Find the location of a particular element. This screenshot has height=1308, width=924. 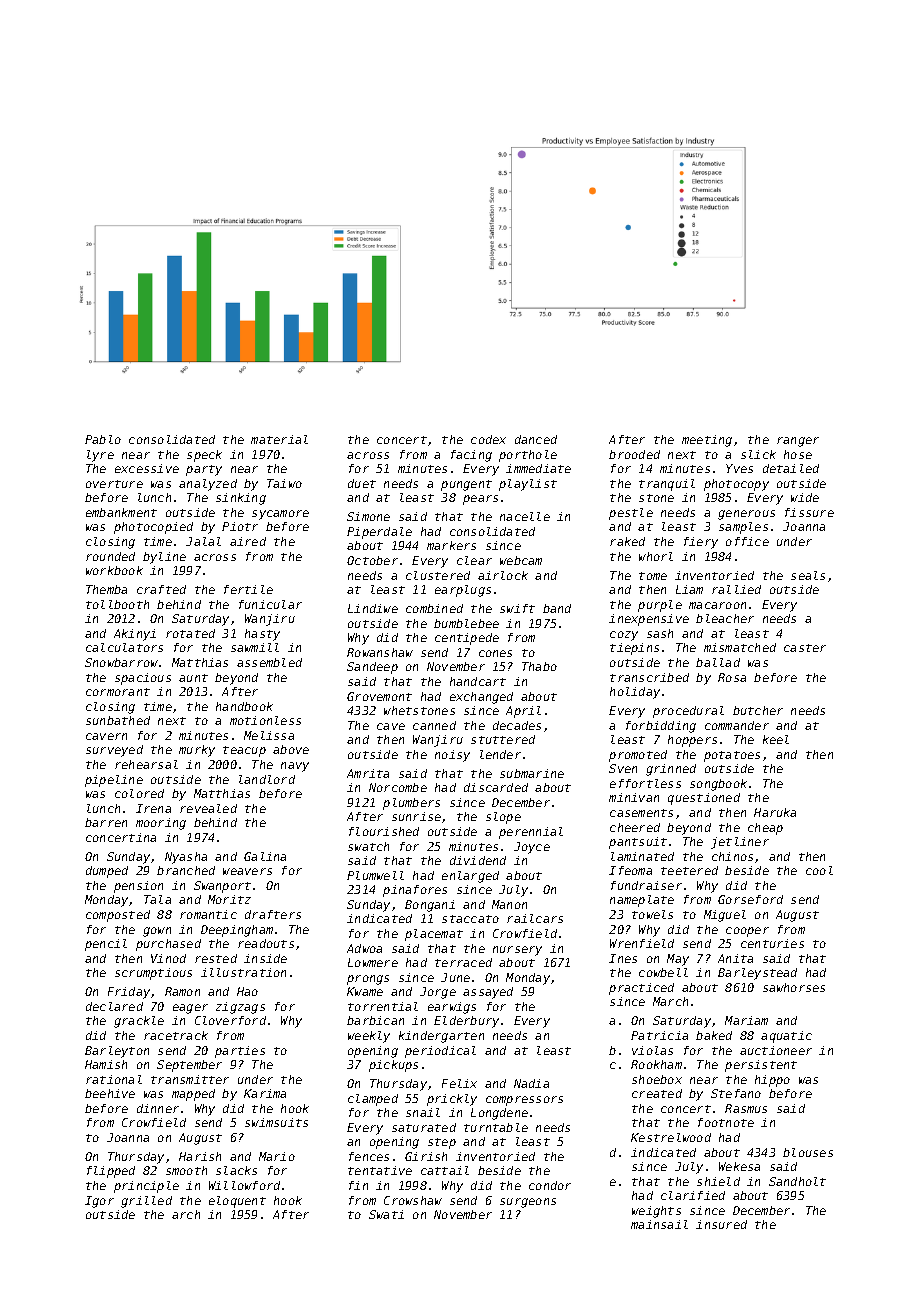

webcam is located at coordinates (521, 560).
